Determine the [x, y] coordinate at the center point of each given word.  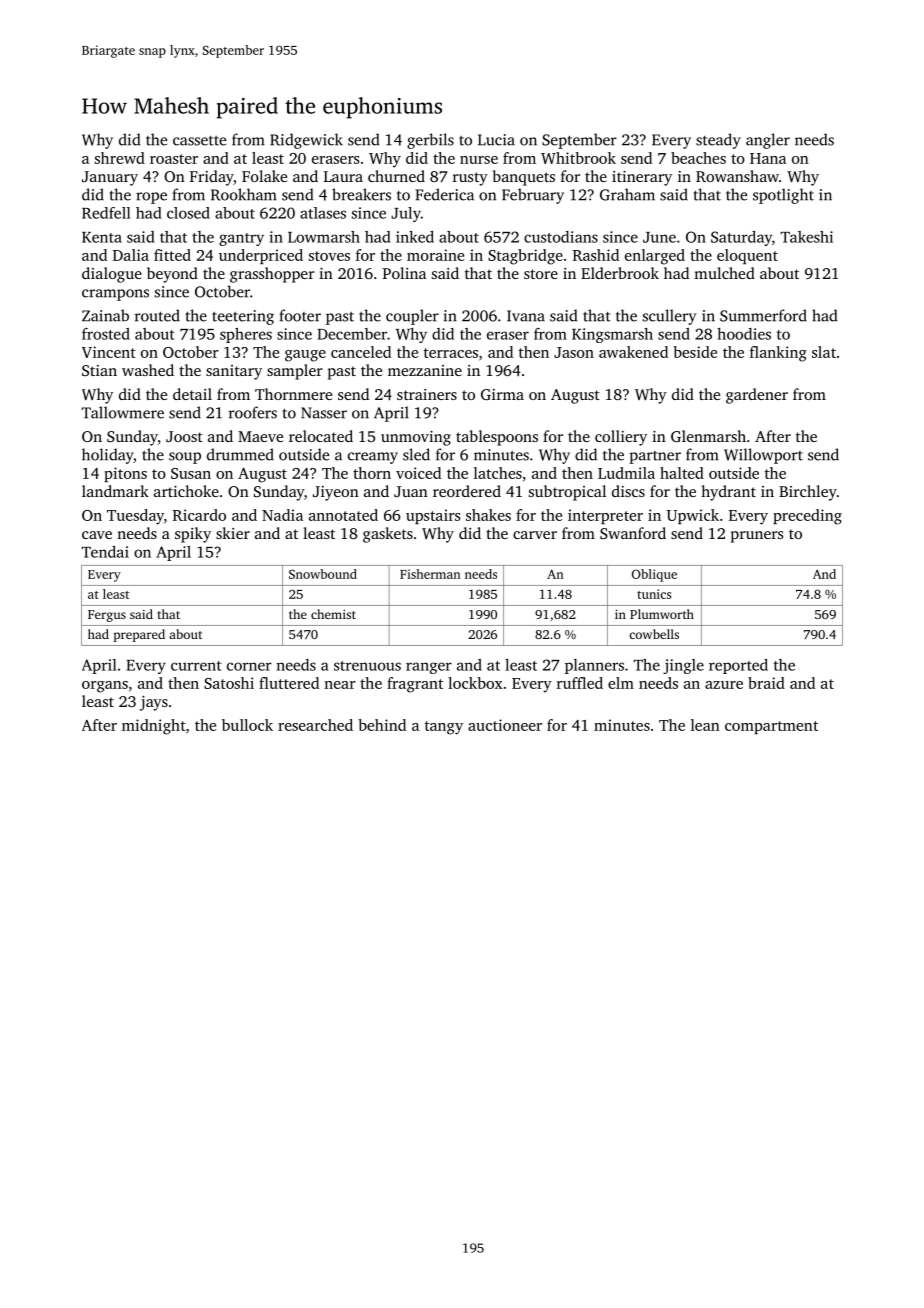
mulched [724, 273]
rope [151, 198]
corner [249, 666]
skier [233, 533]
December [352, 334]
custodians [561, 237]
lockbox [475, 683]
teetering [243, 317]
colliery [621, 438]
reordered [467, 491]
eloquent [747, 256]
